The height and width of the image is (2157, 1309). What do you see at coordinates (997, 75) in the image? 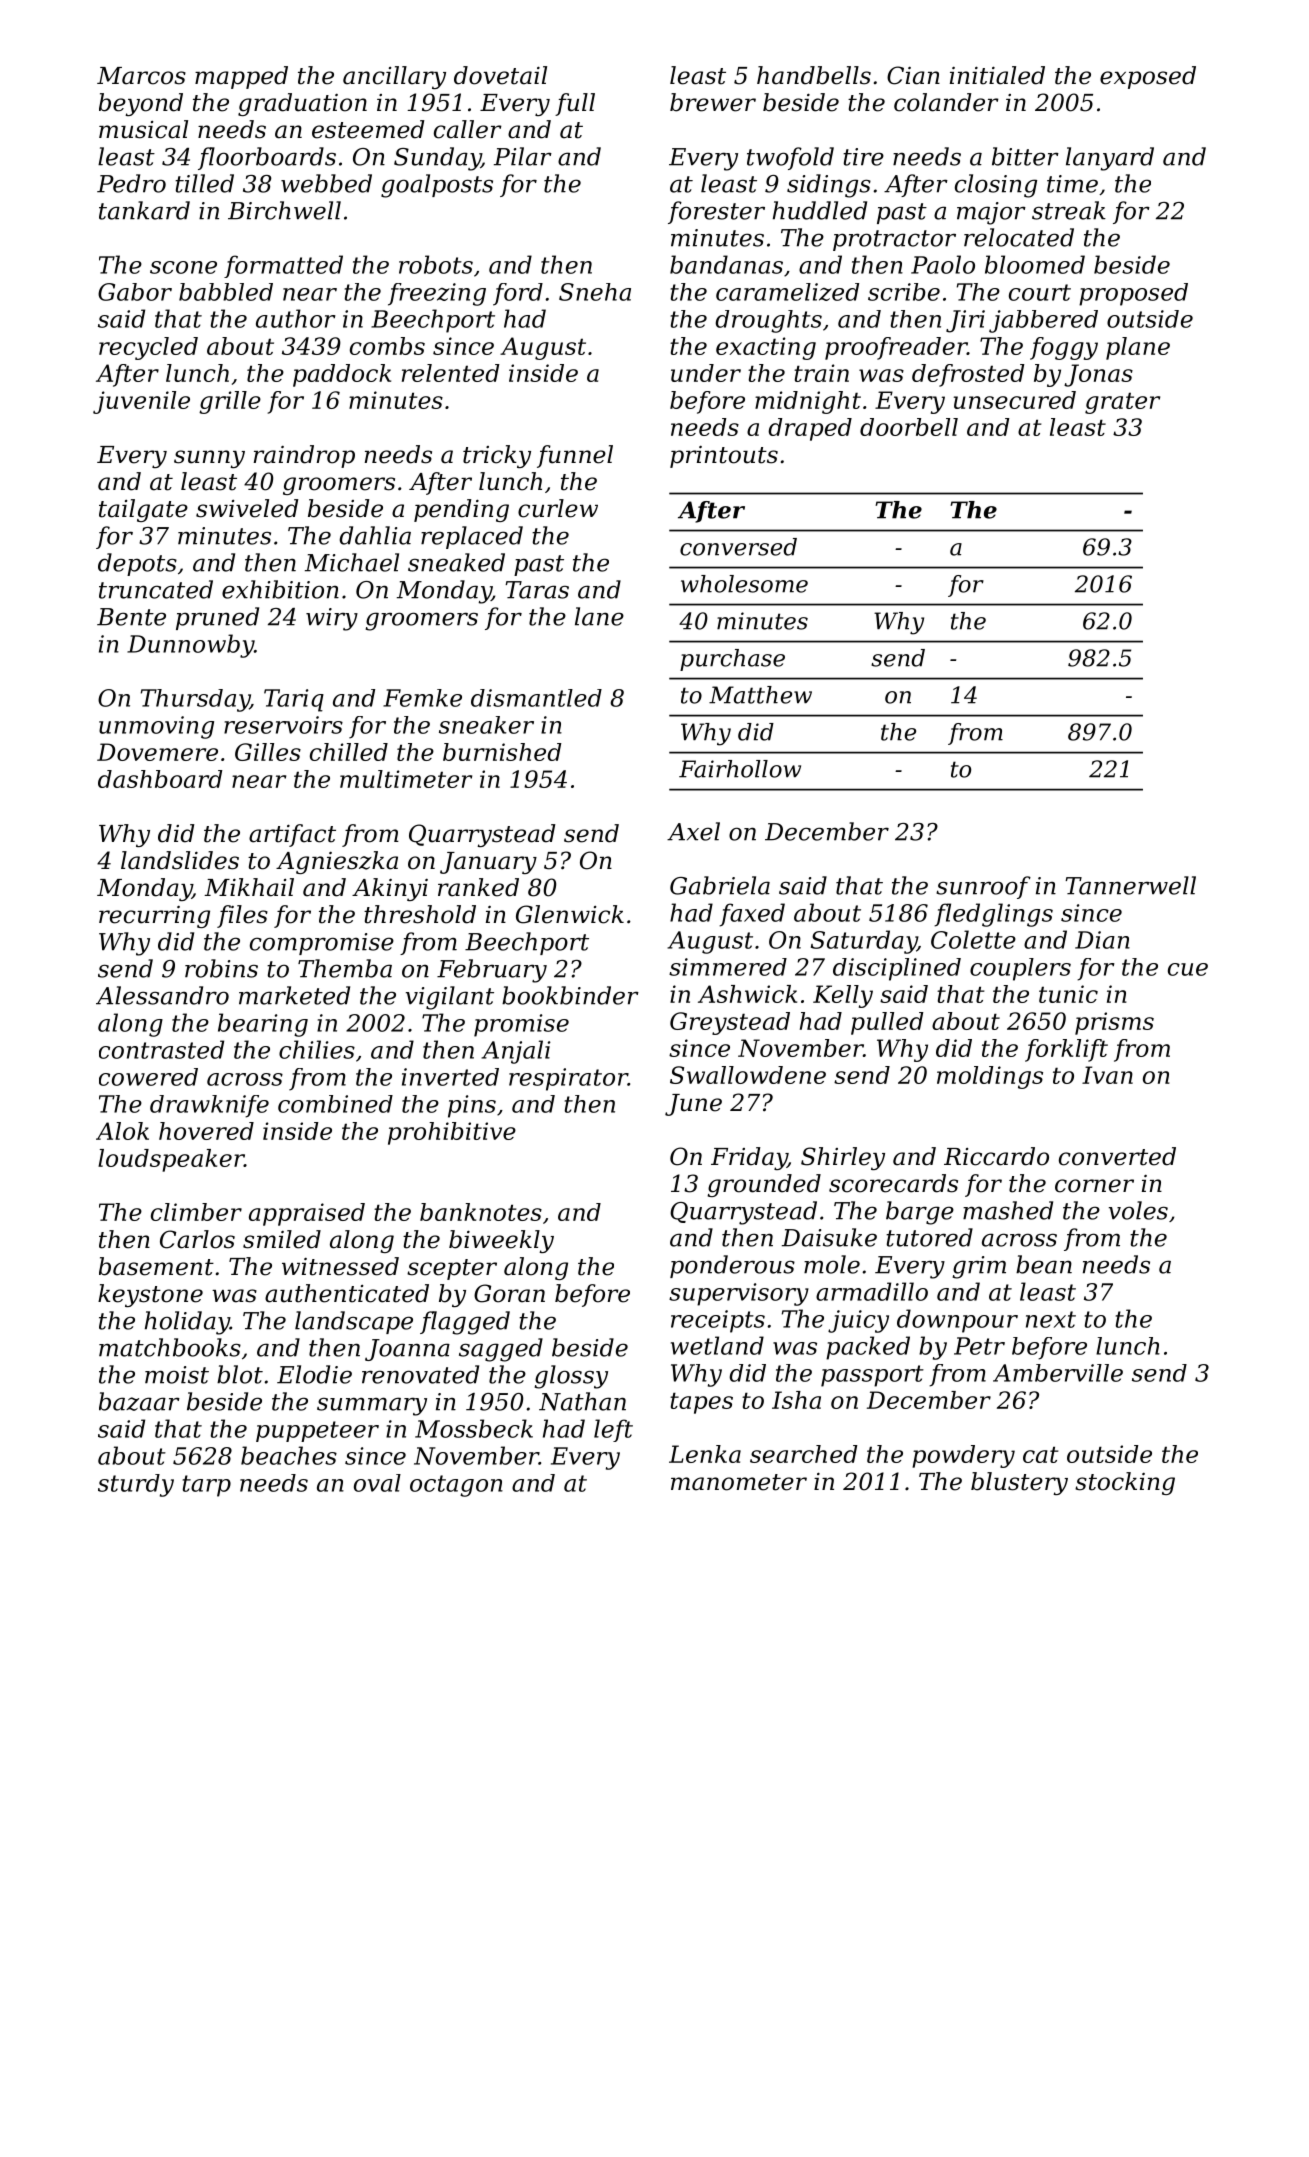
I see `initialed` at bounding box center [997, 75].
